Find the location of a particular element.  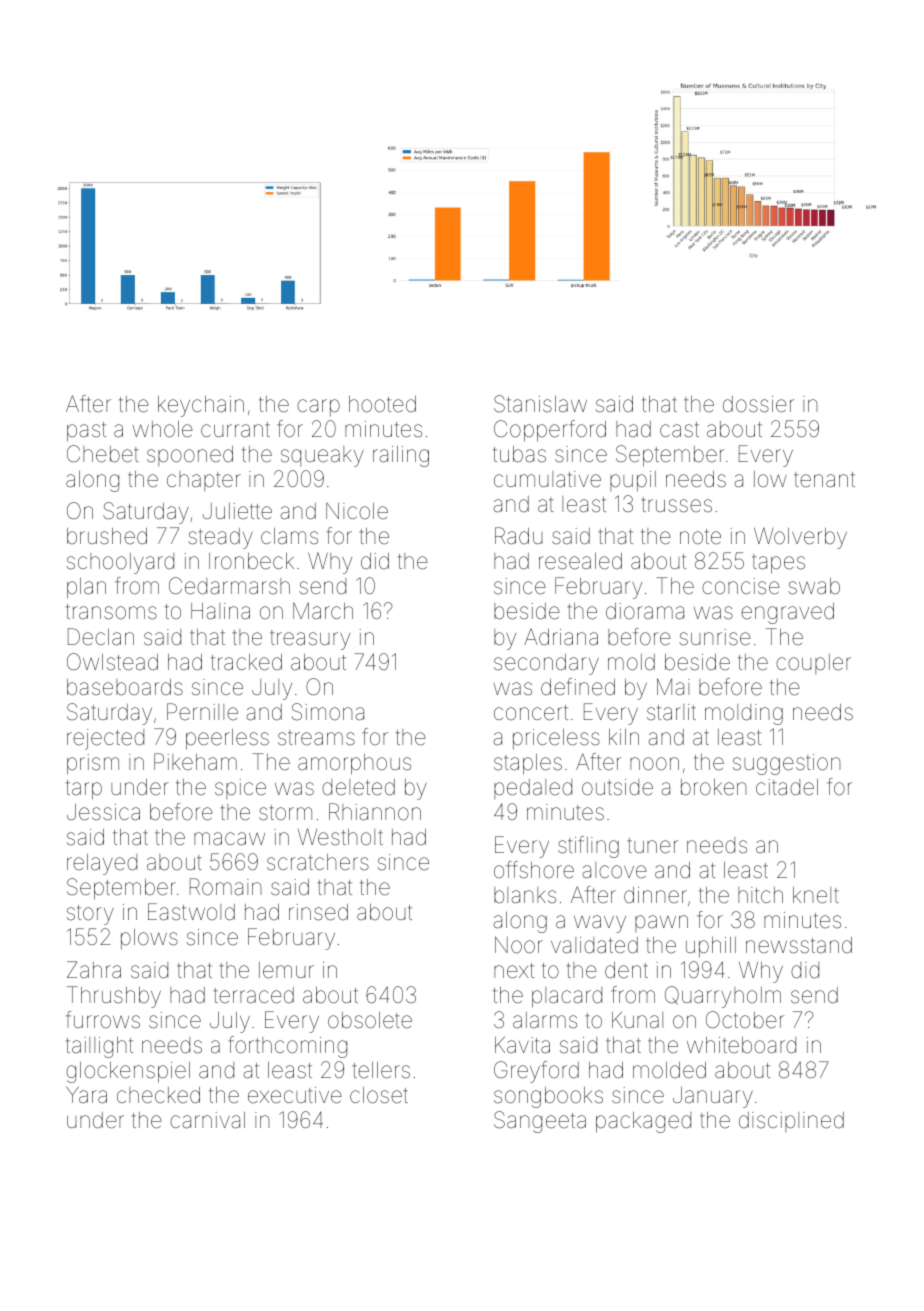

terraced is located at coordinates (253, 995).
